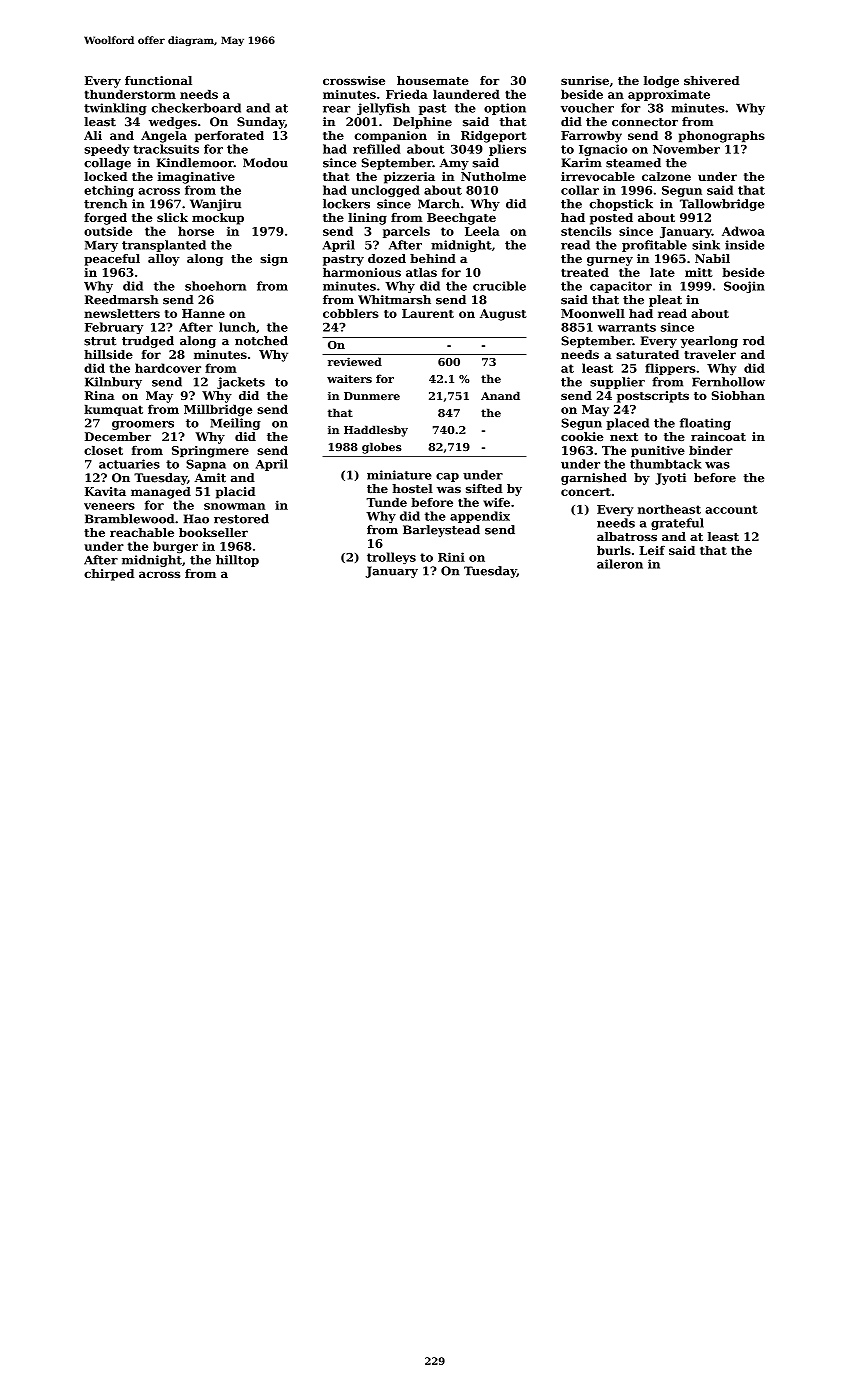  Describe the element at coordinates (451, 557) in the page. I see `Rini` at that location.
